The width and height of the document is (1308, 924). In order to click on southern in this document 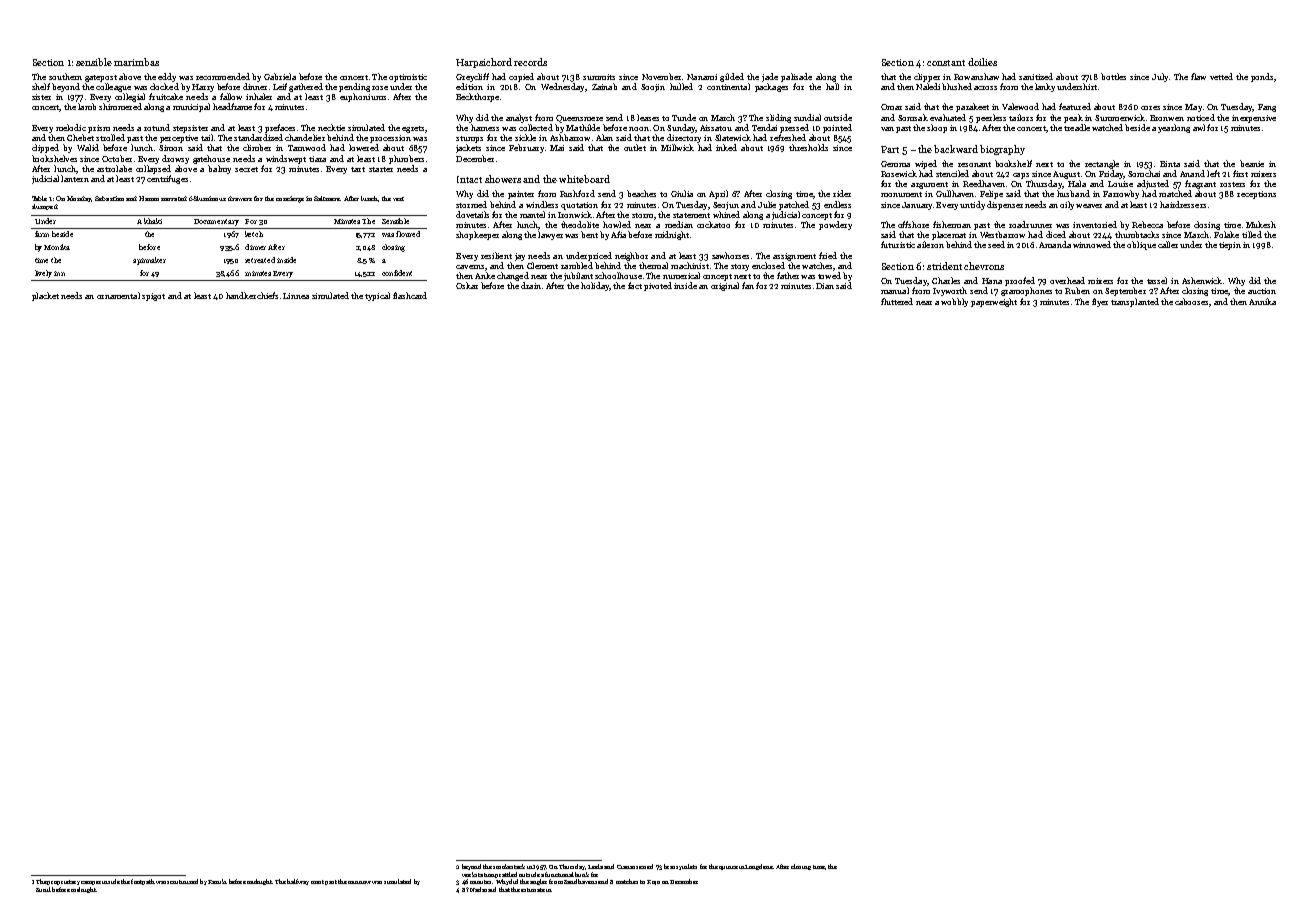, I will do `click(65, 76)`.
